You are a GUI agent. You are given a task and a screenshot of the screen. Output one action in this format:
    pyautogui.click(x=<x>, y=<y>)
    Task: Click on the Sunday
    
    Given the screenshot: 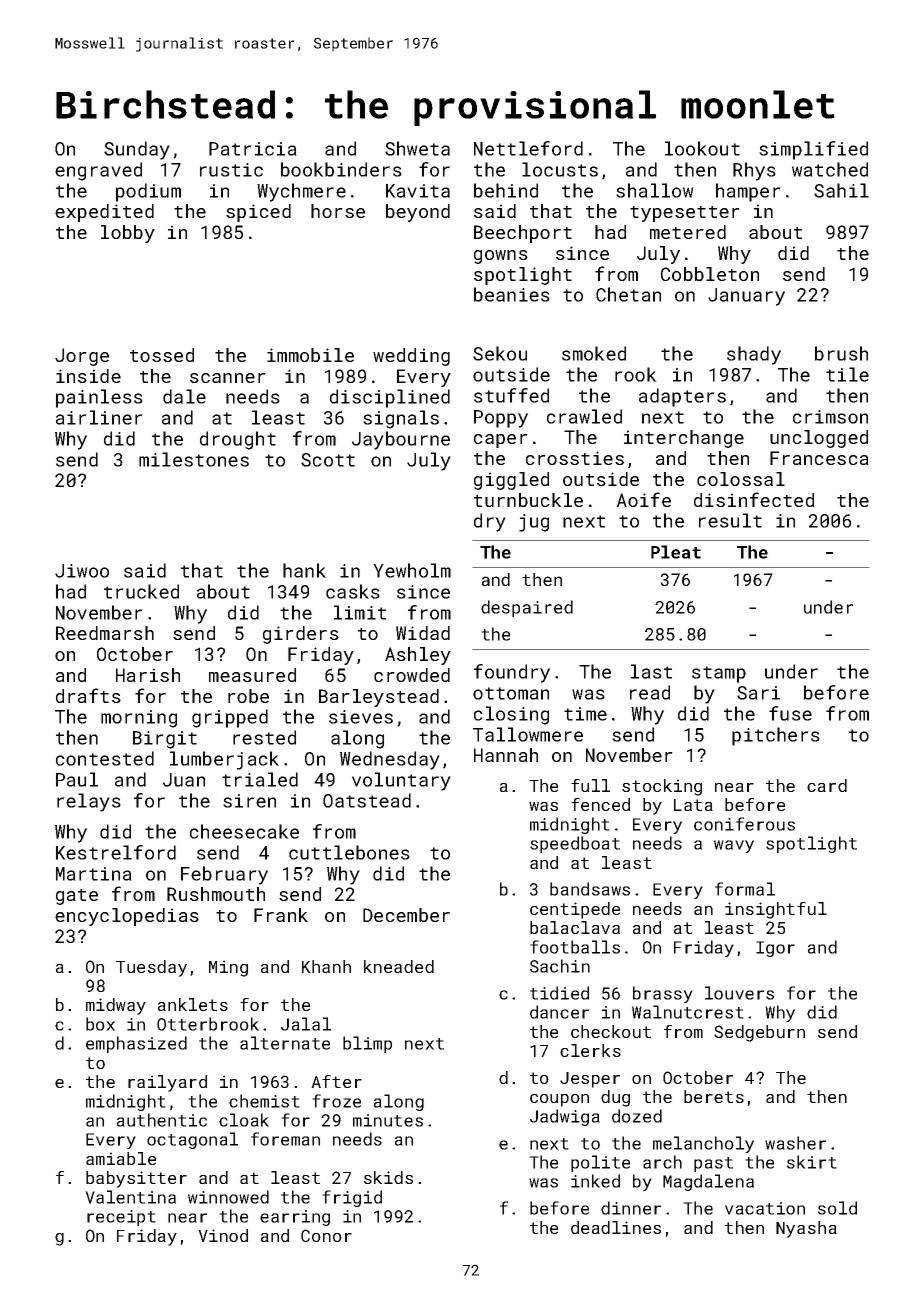 What is the action you would take?
    pyautogui.click(x=137, y=150)
